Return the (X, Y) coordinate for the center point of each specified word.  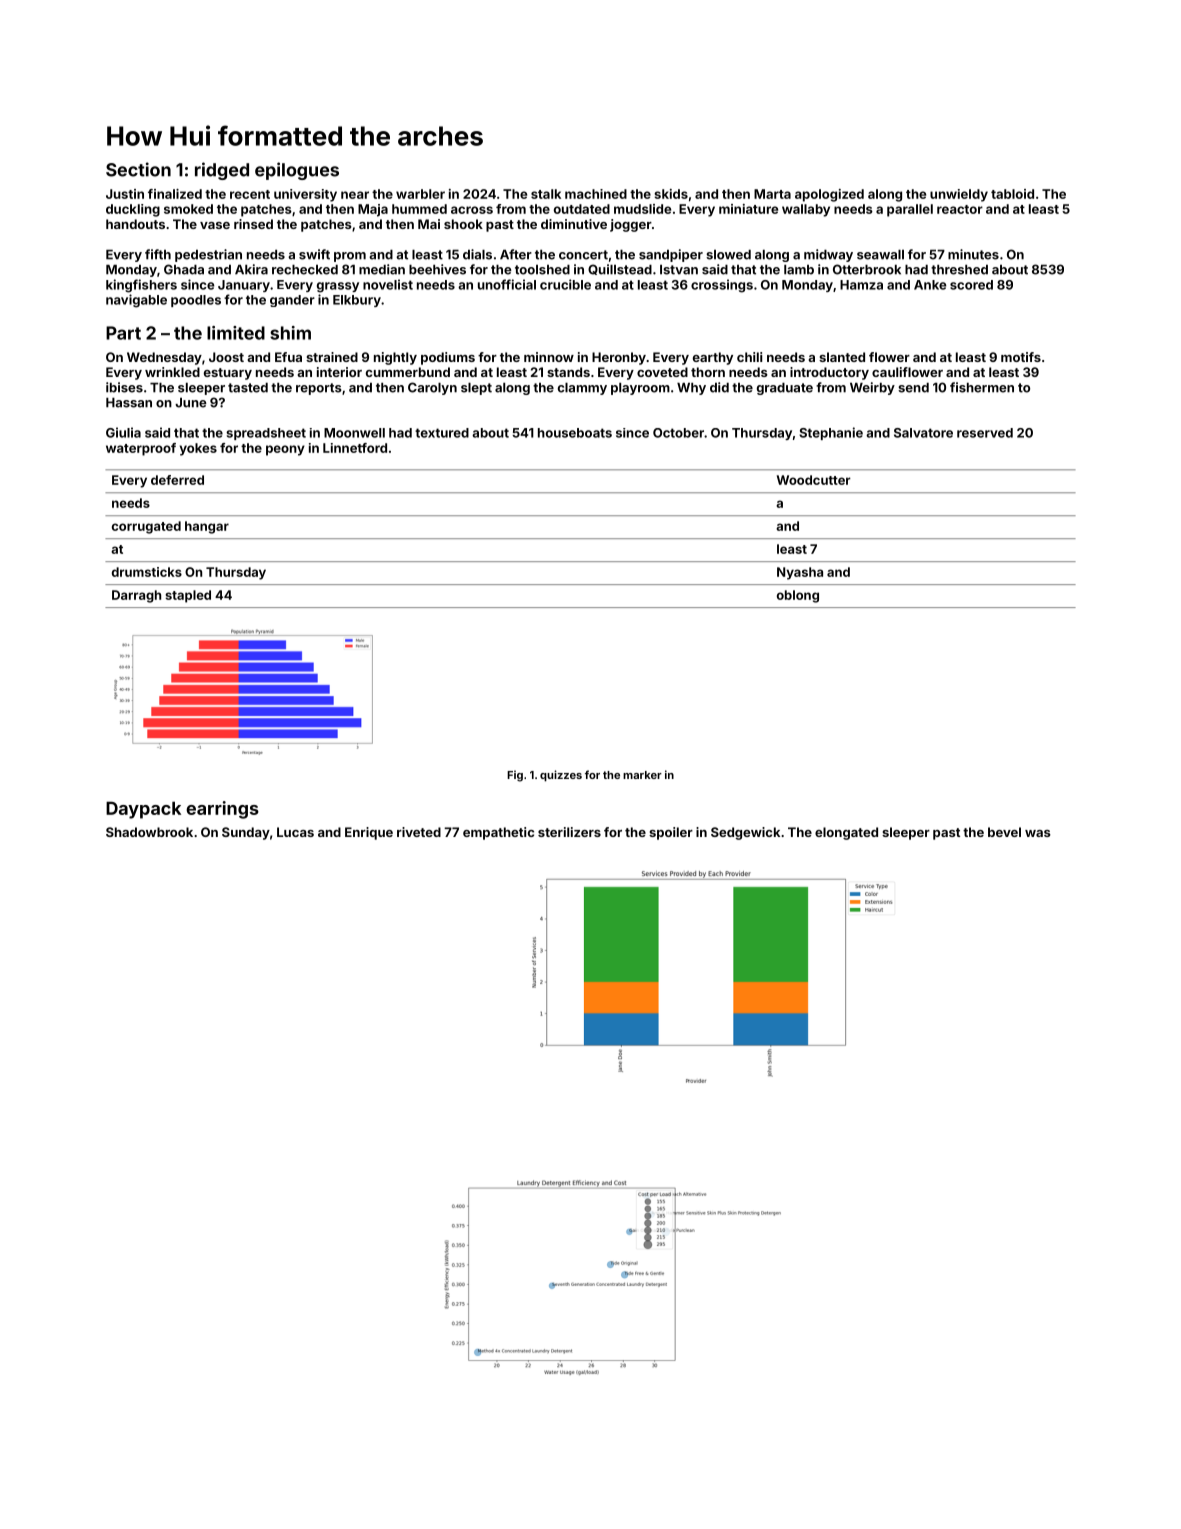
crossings (722, 286)
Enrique (369, 833)
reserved (985, 433)
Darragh (136, 596)
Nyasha (800, 573)
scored (971, 285)
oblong (798, 596)
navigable (136, 301)
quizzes (561, 776)
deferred (177, 480)
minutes (973, 254)
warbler (420, 194)
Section (138, 169)
